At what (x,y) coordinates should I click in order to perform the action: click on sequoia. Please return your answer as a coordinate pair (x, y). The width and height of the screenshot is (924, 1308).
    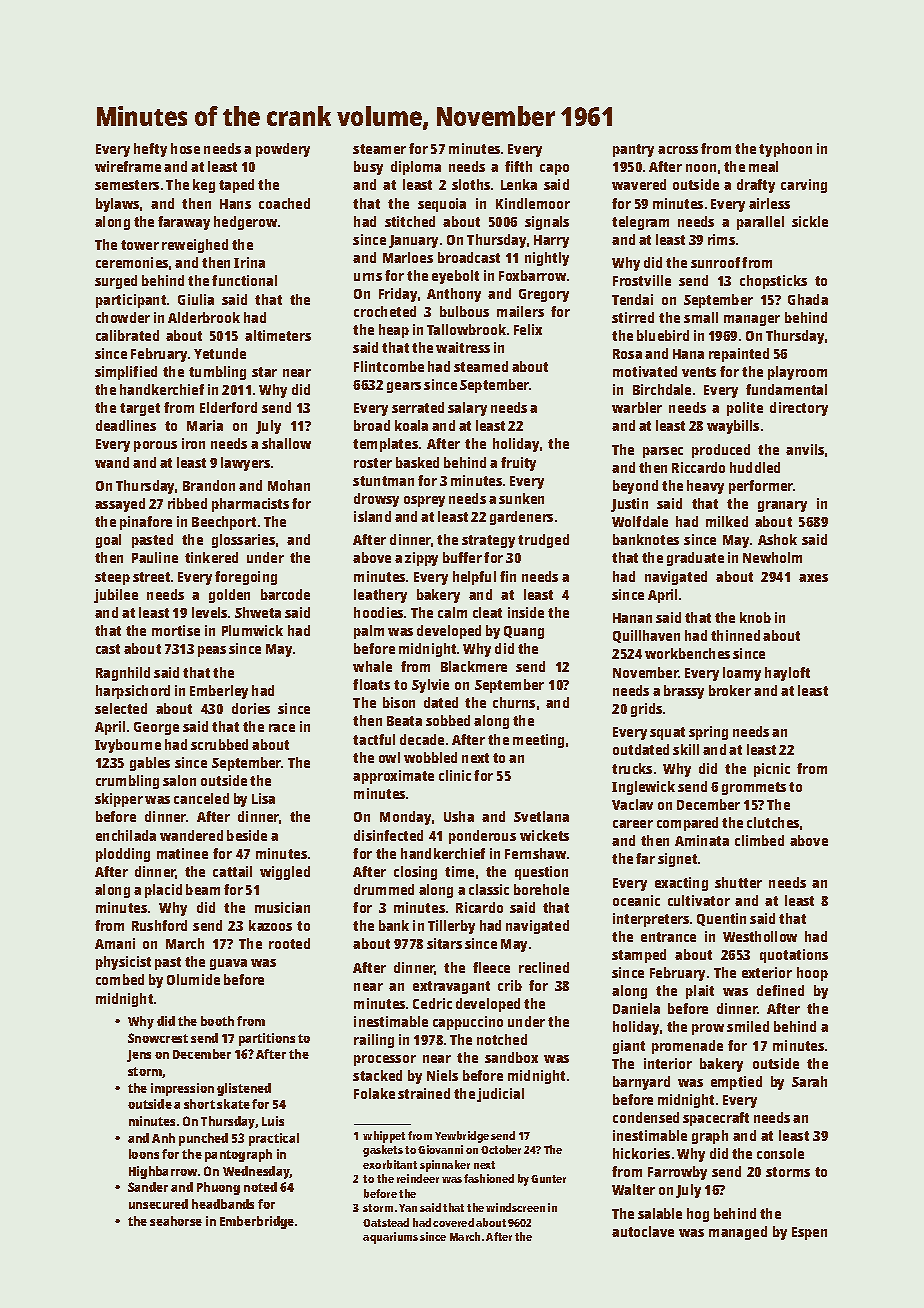
    Looking at the image, I should click on (442, 205).
